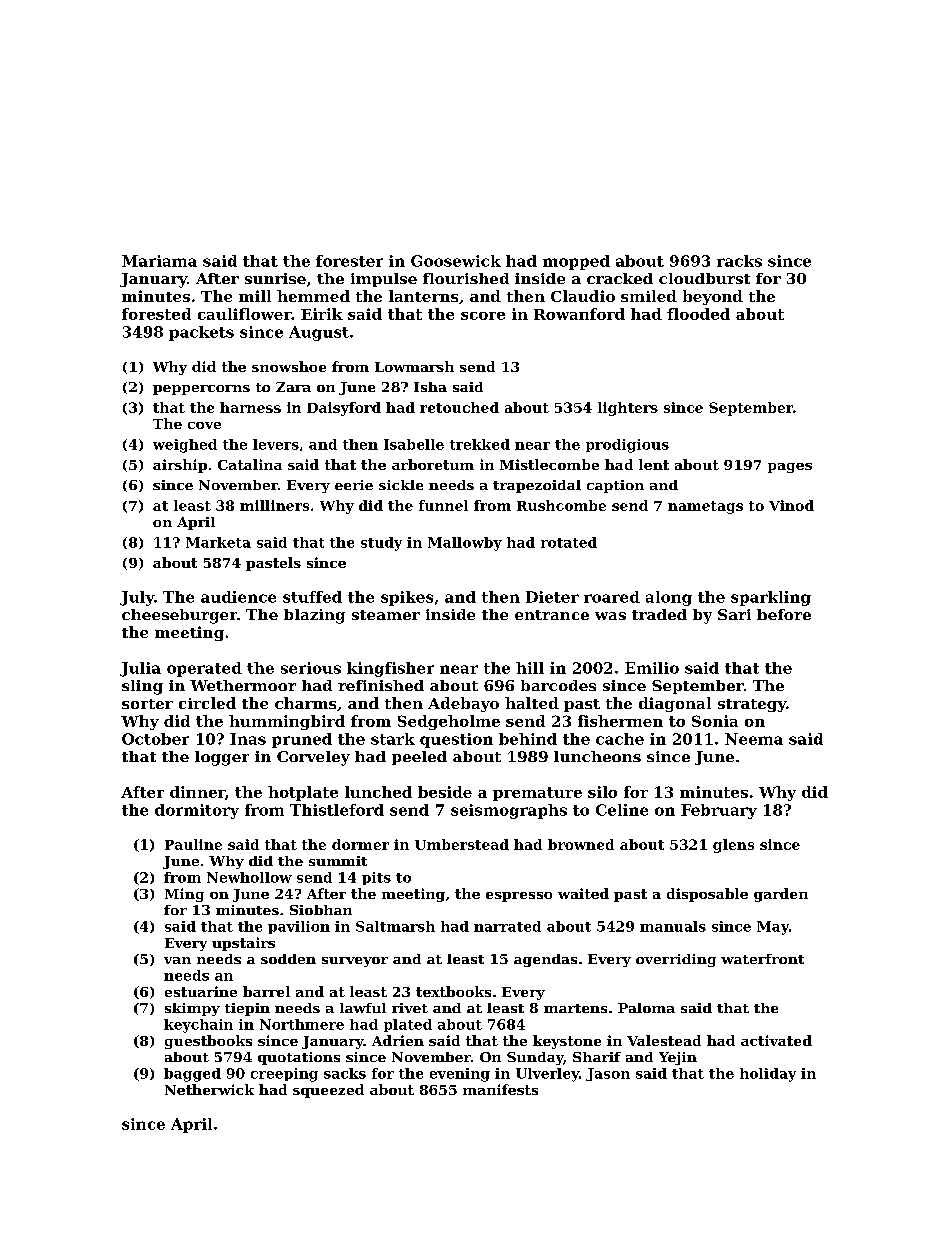 The image size is (952, 1233). I want to click on score, so click(483, 316).
